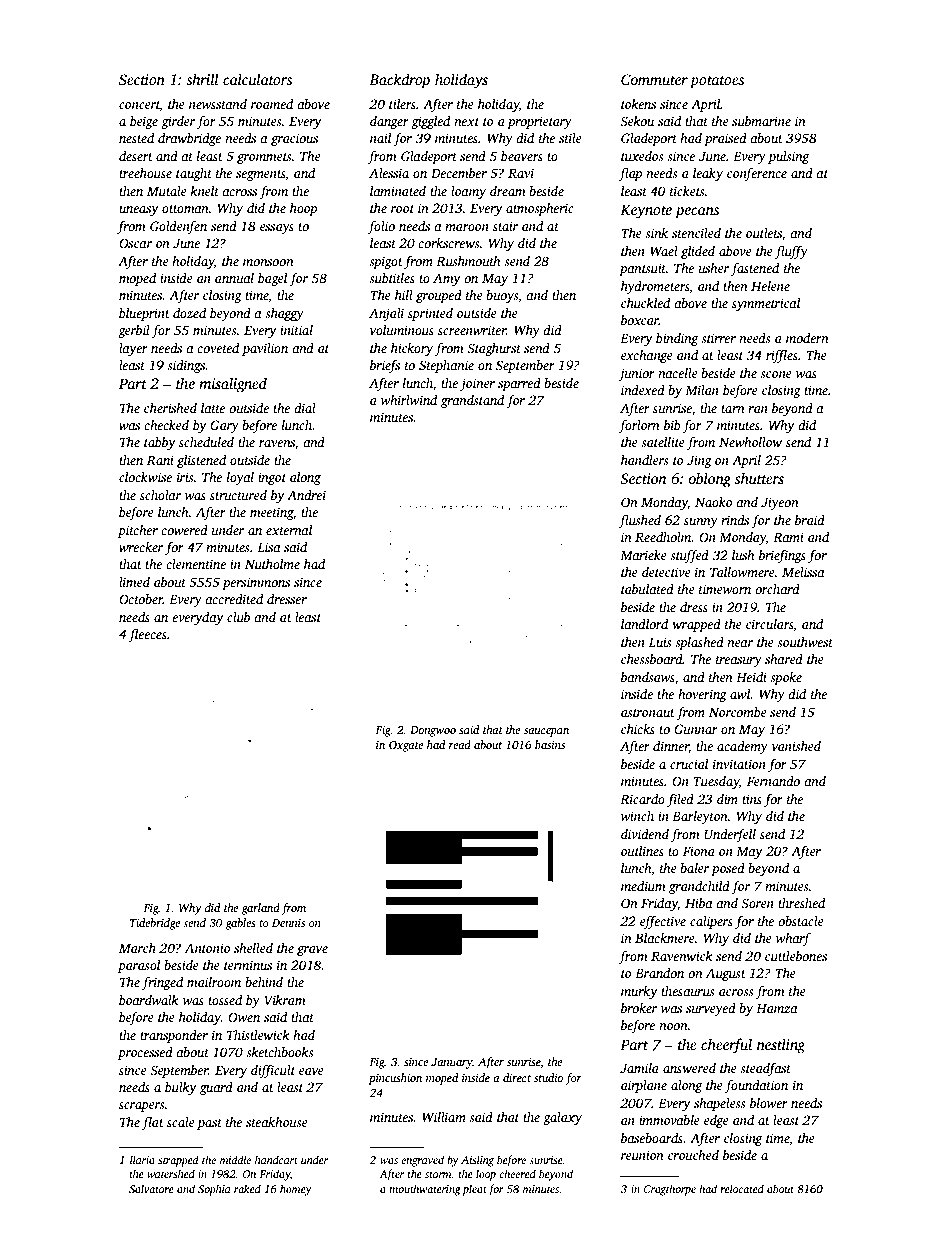 This page has height=1233, width=952. What do you see at coordinates (673, 1026) in the page?
I see `noon` at bounding box center [673, 1026].
